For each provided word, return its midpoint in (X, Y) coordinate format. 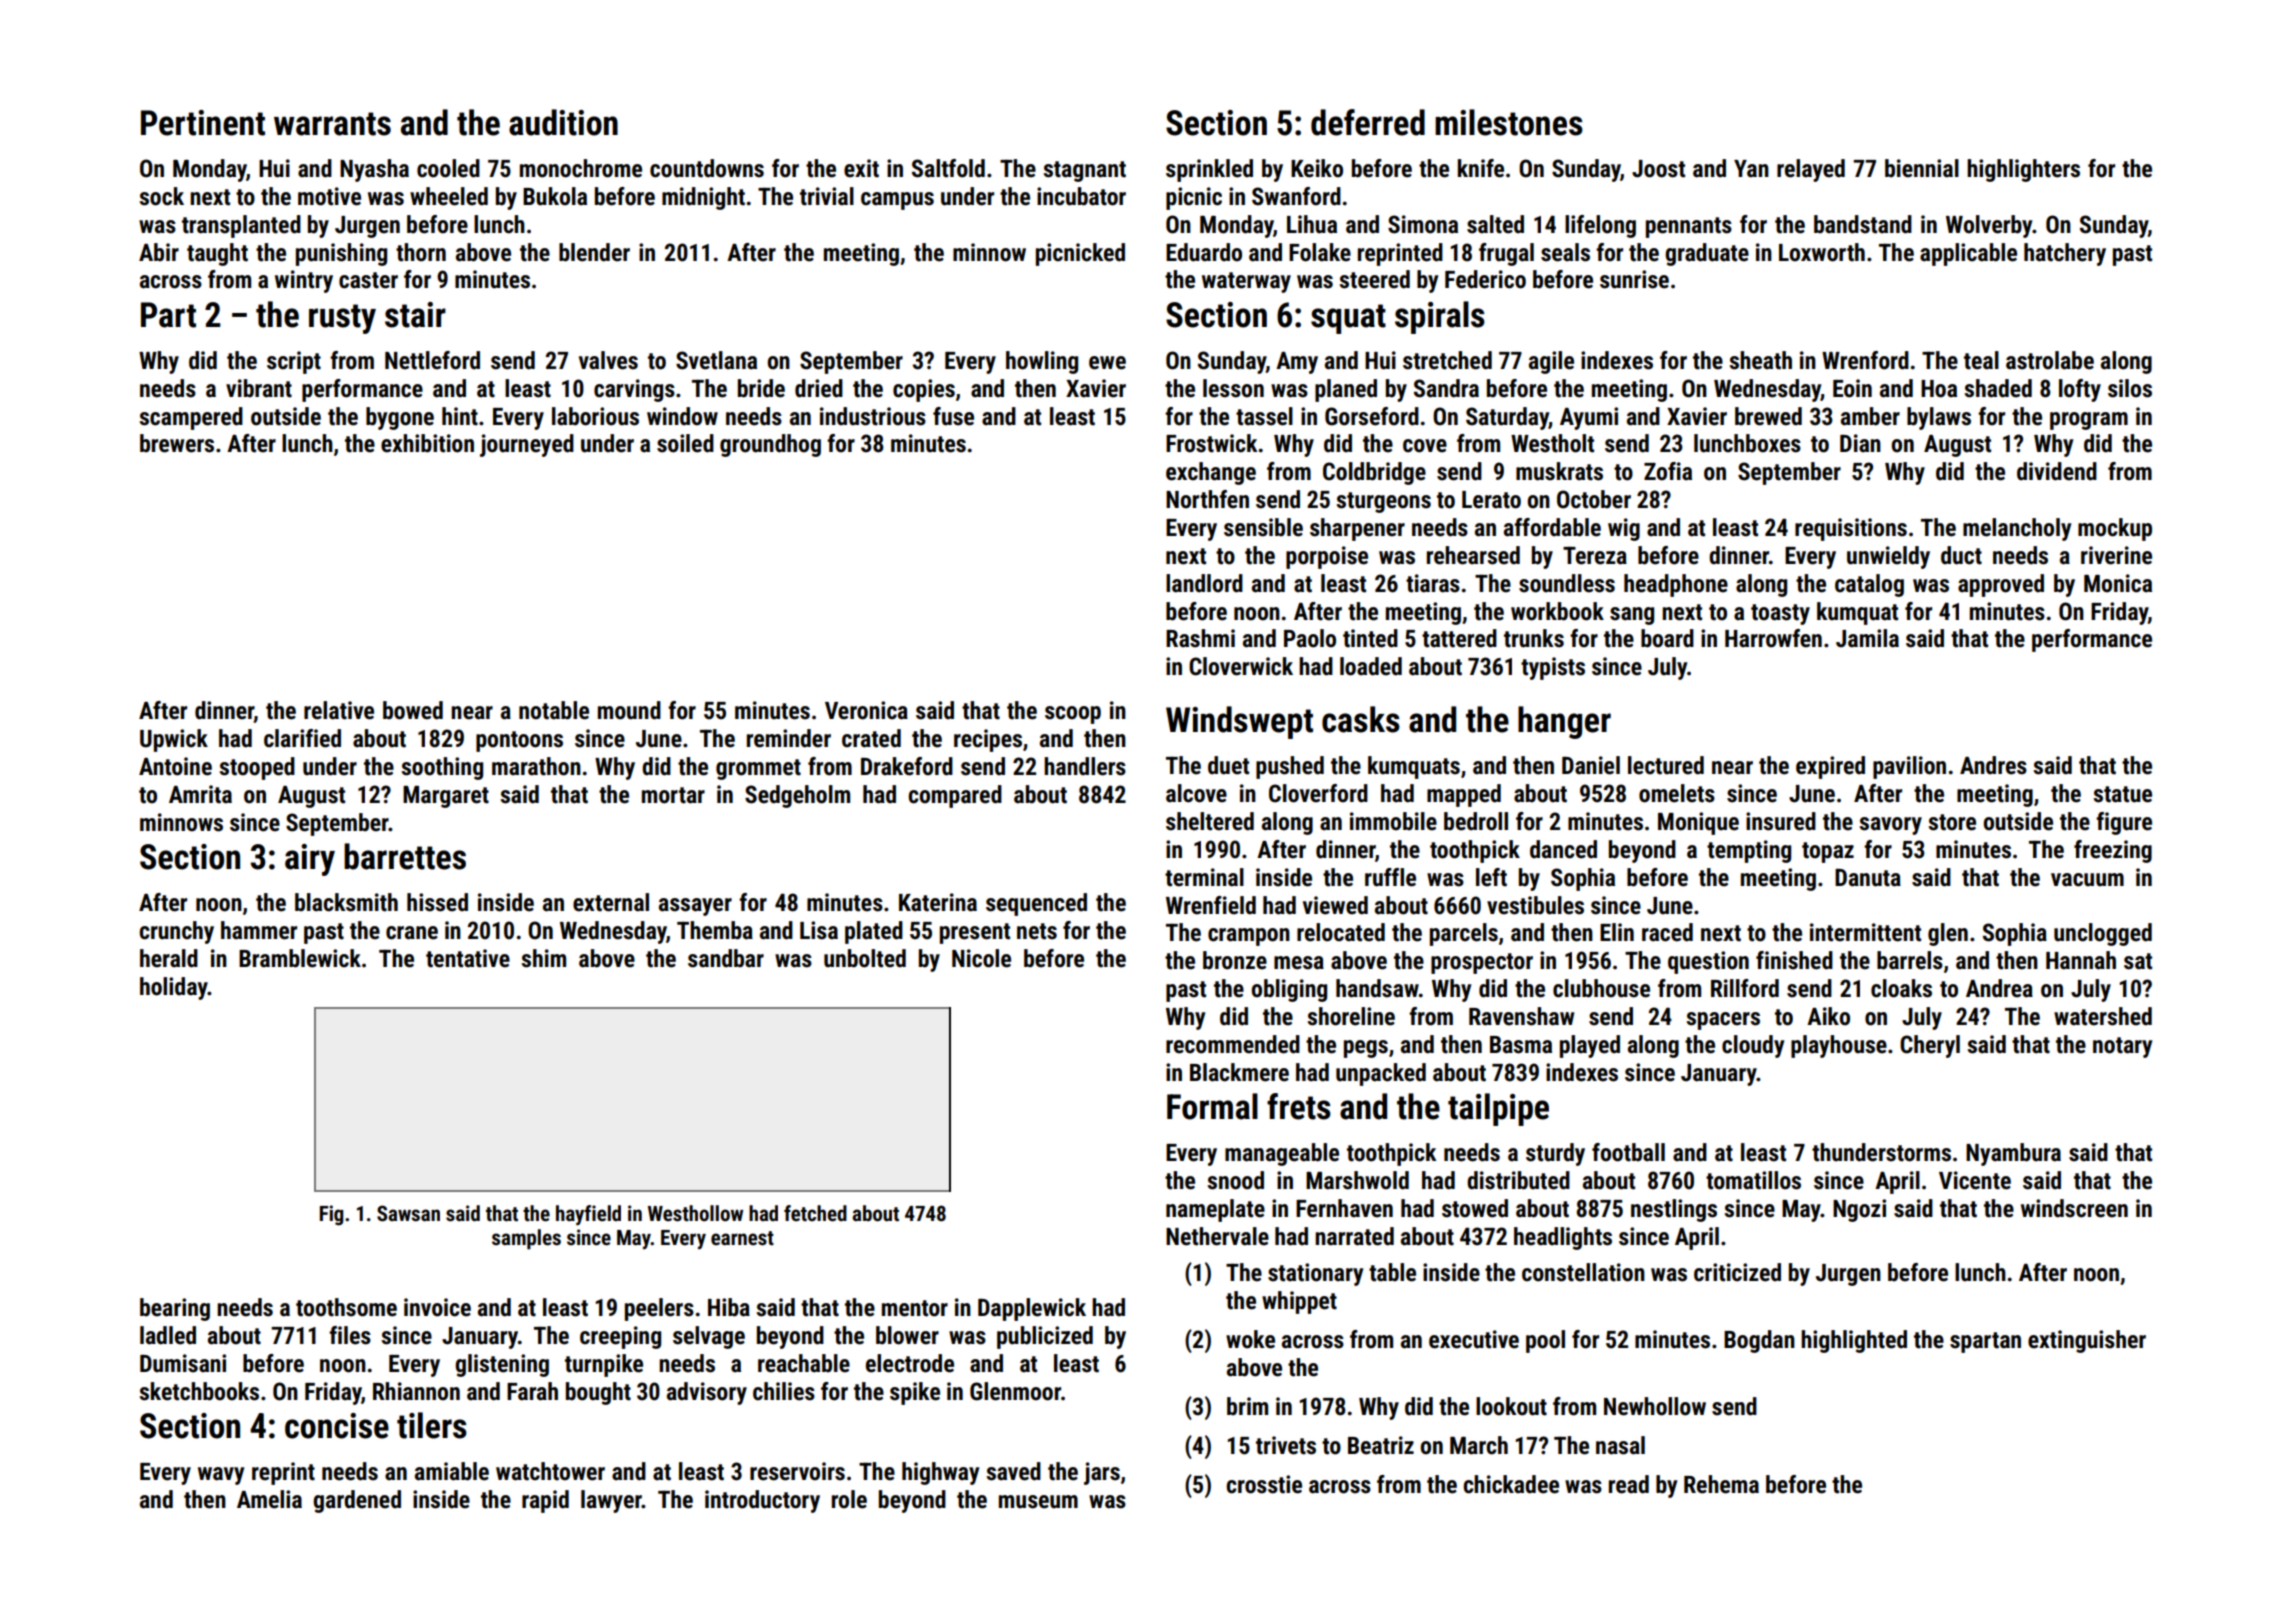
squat (1348, 319)
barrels (1910, 960)
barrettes (405, 856)
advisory (707, 1393)
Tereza (1595, 555)
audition (563, 122)
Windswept (1239, 722)
